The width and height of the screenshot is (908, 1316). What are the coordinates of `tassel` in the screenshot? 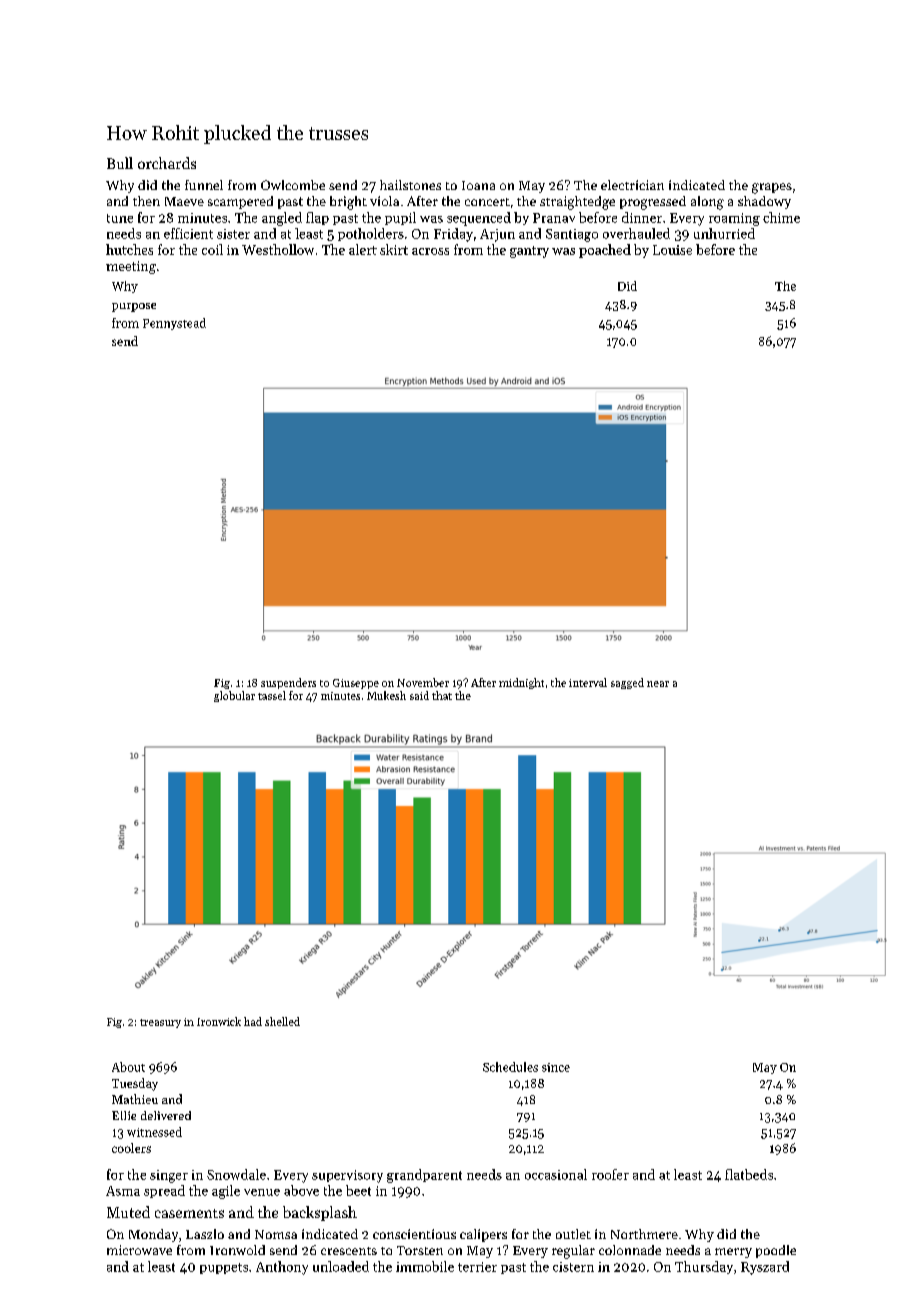 It's located at (272, 695).
